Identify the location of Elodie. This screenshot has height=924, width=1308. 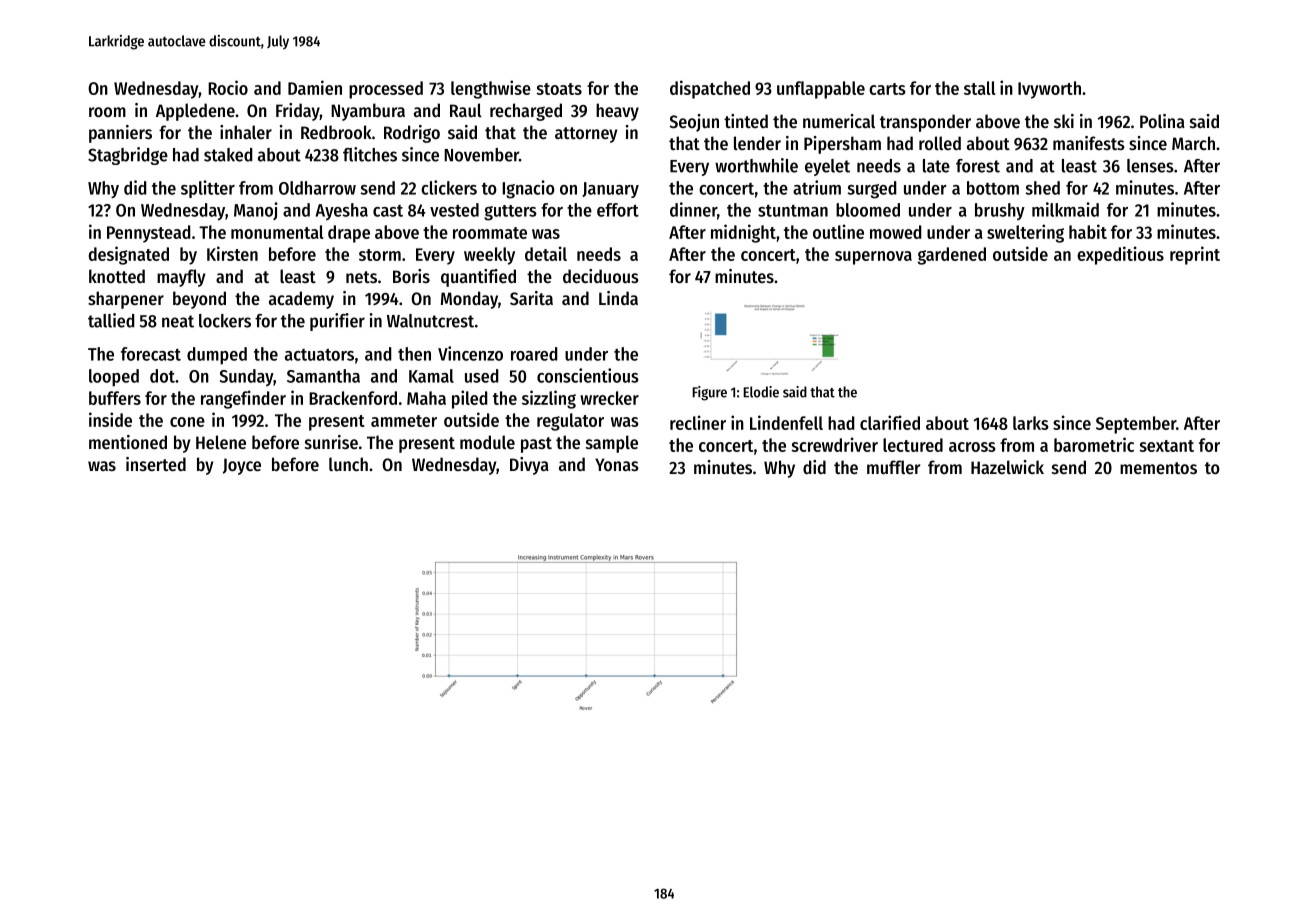
(761, 392).
